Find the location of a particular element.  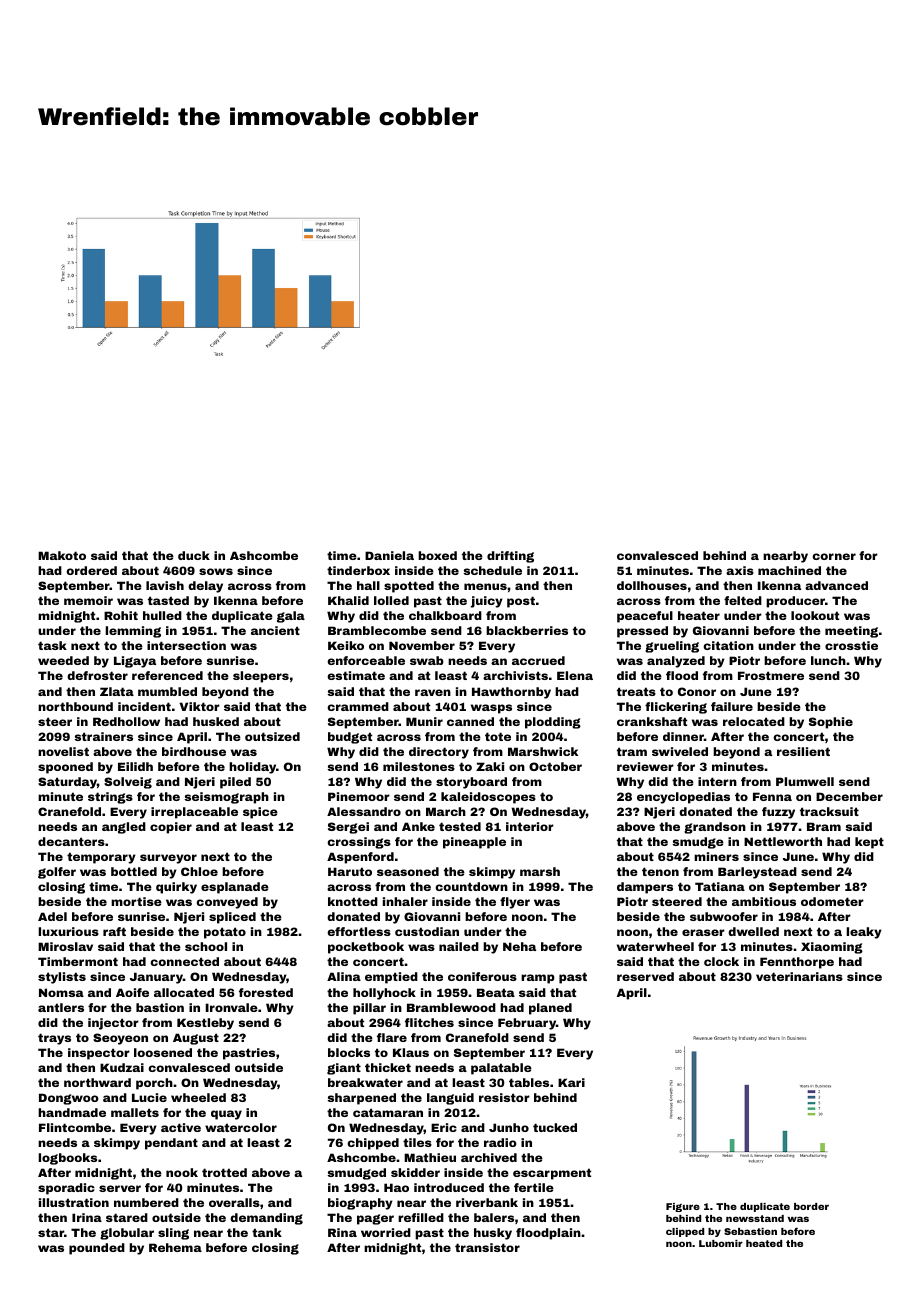

Eilidh is located at coordinates (135, 766).
